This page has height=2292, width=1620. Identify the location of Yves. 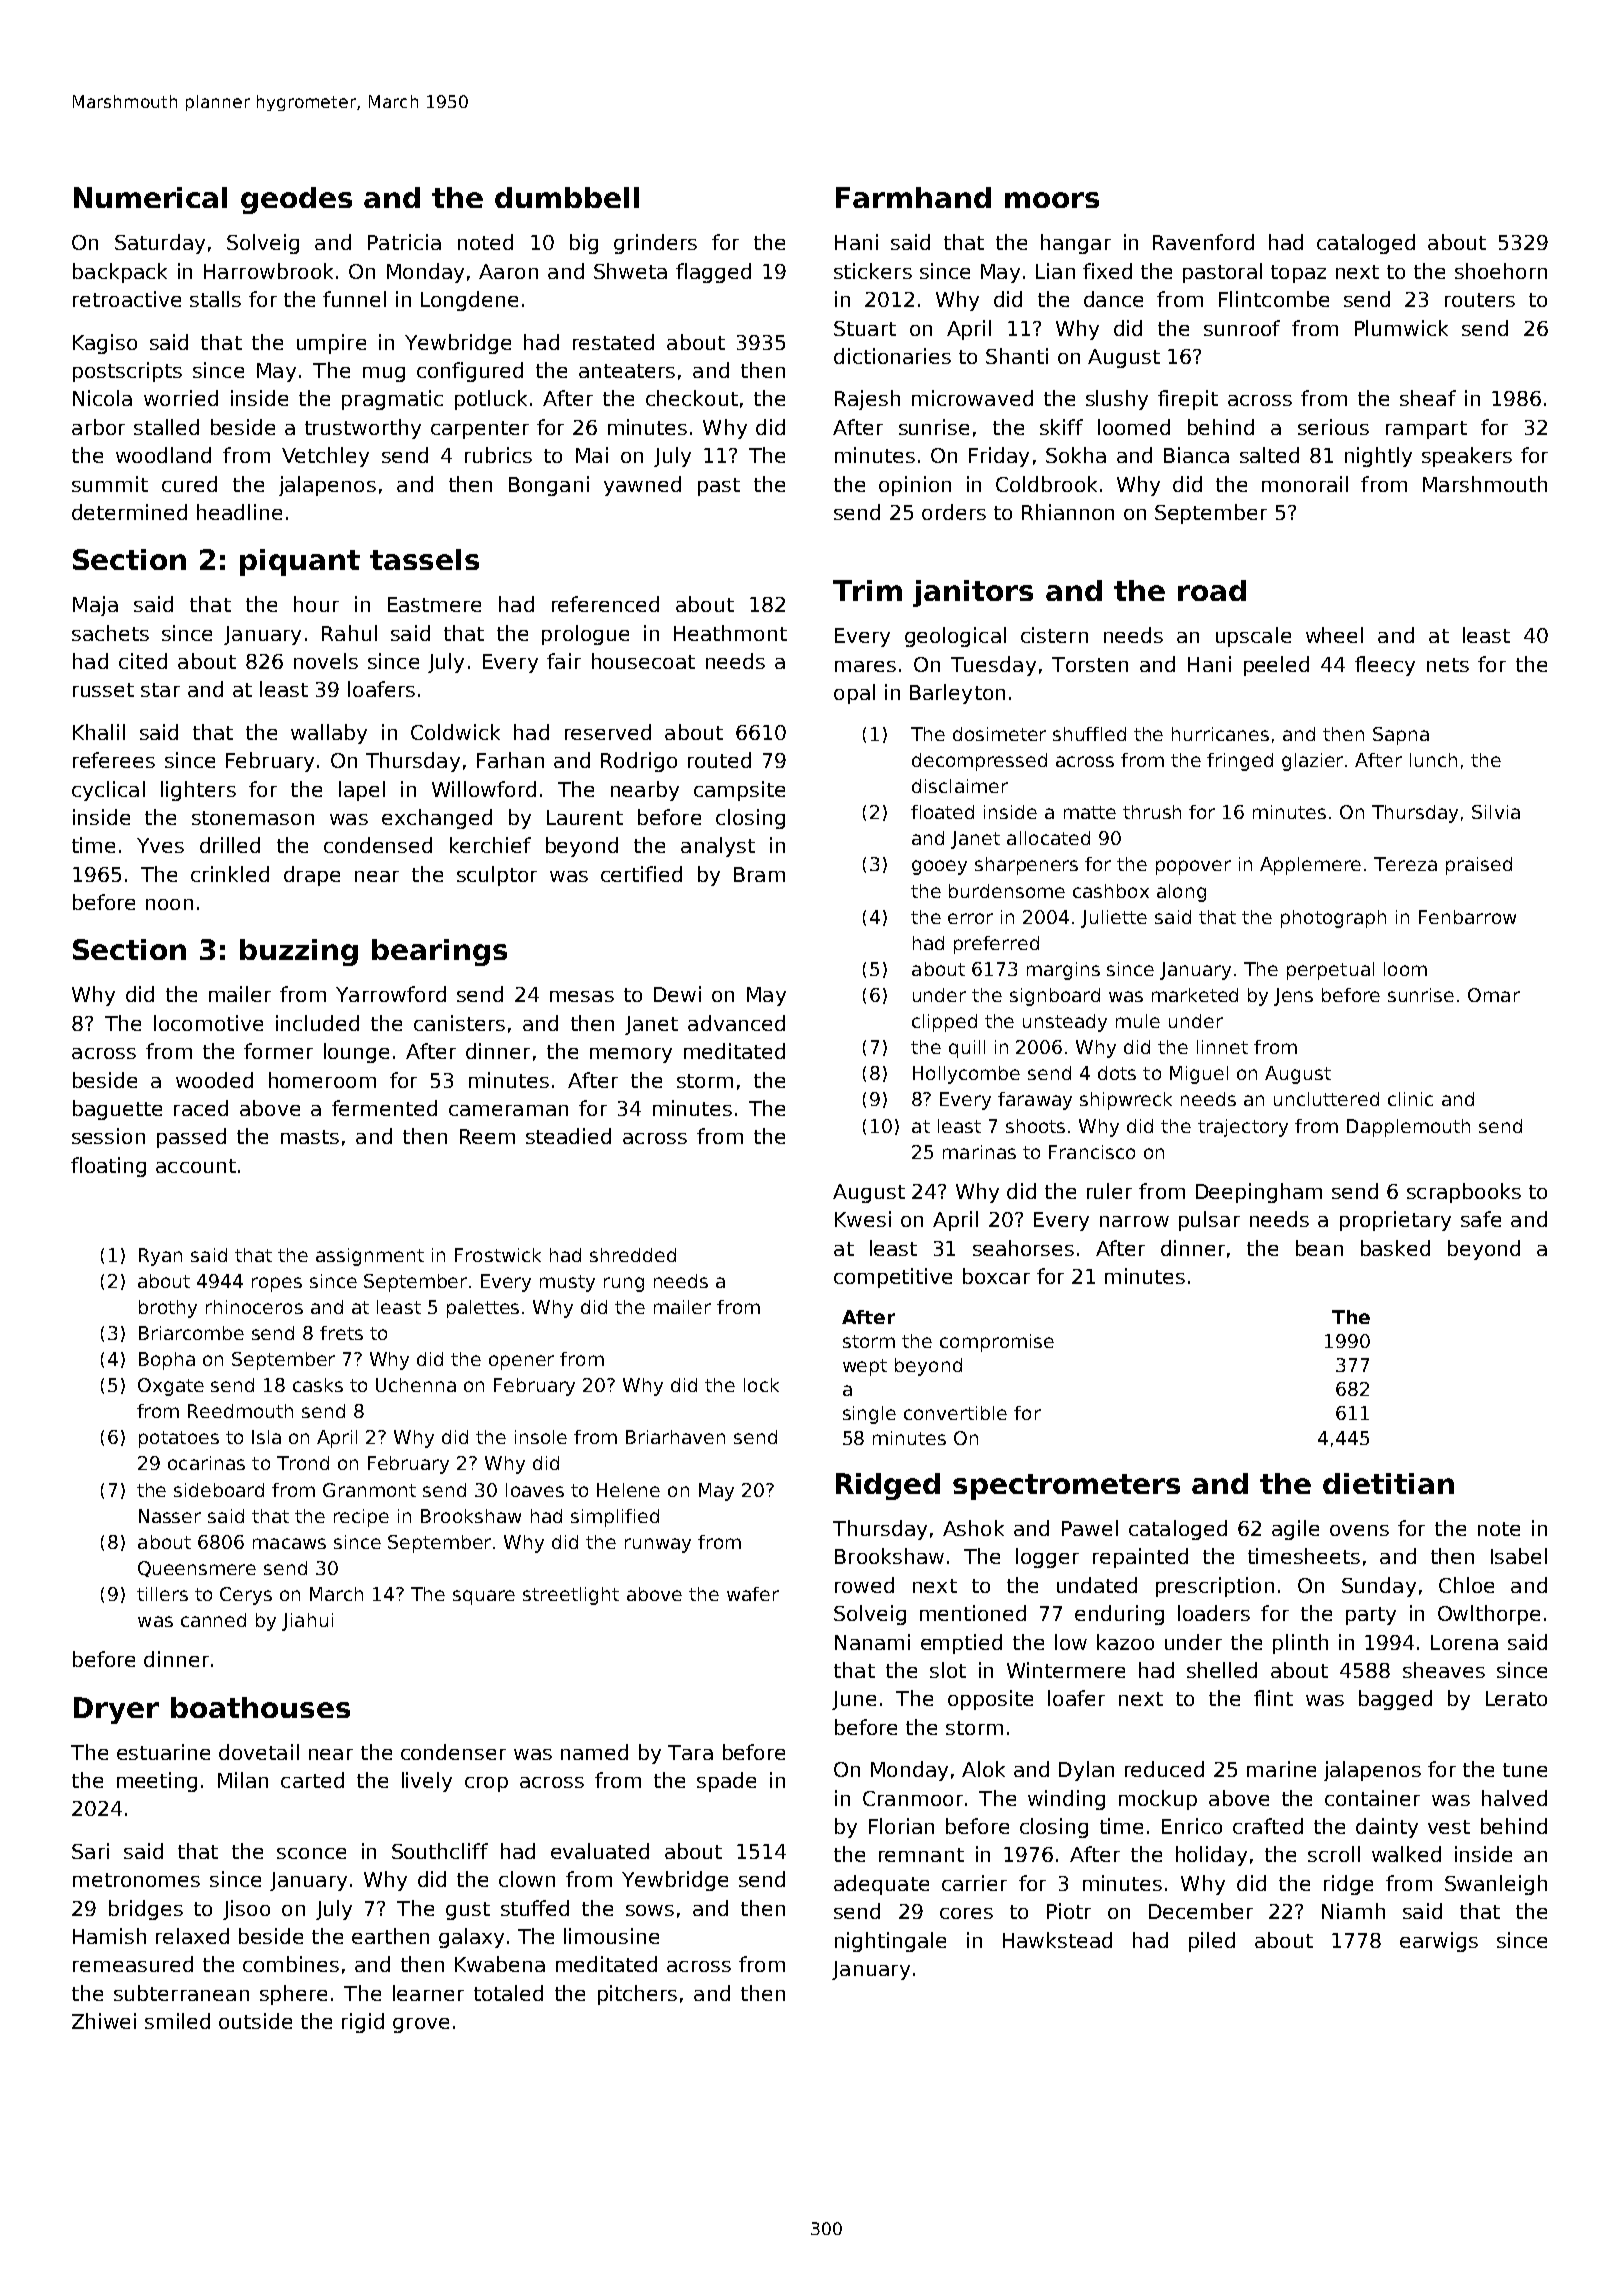
(160, 845).
